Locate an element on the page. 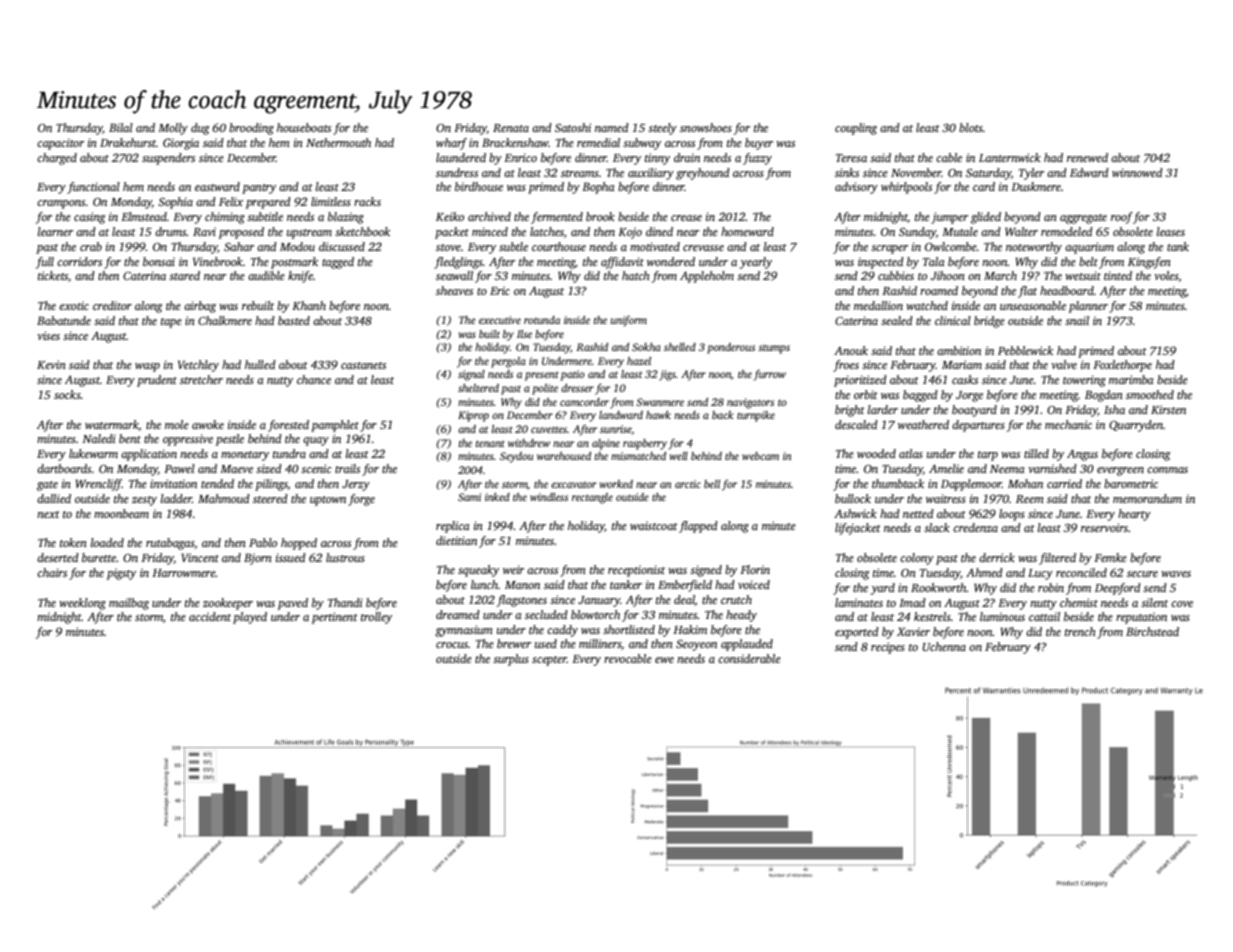 The width and height of the page is (1233, 952). Uchenna is located at coordinates (944, 646).
